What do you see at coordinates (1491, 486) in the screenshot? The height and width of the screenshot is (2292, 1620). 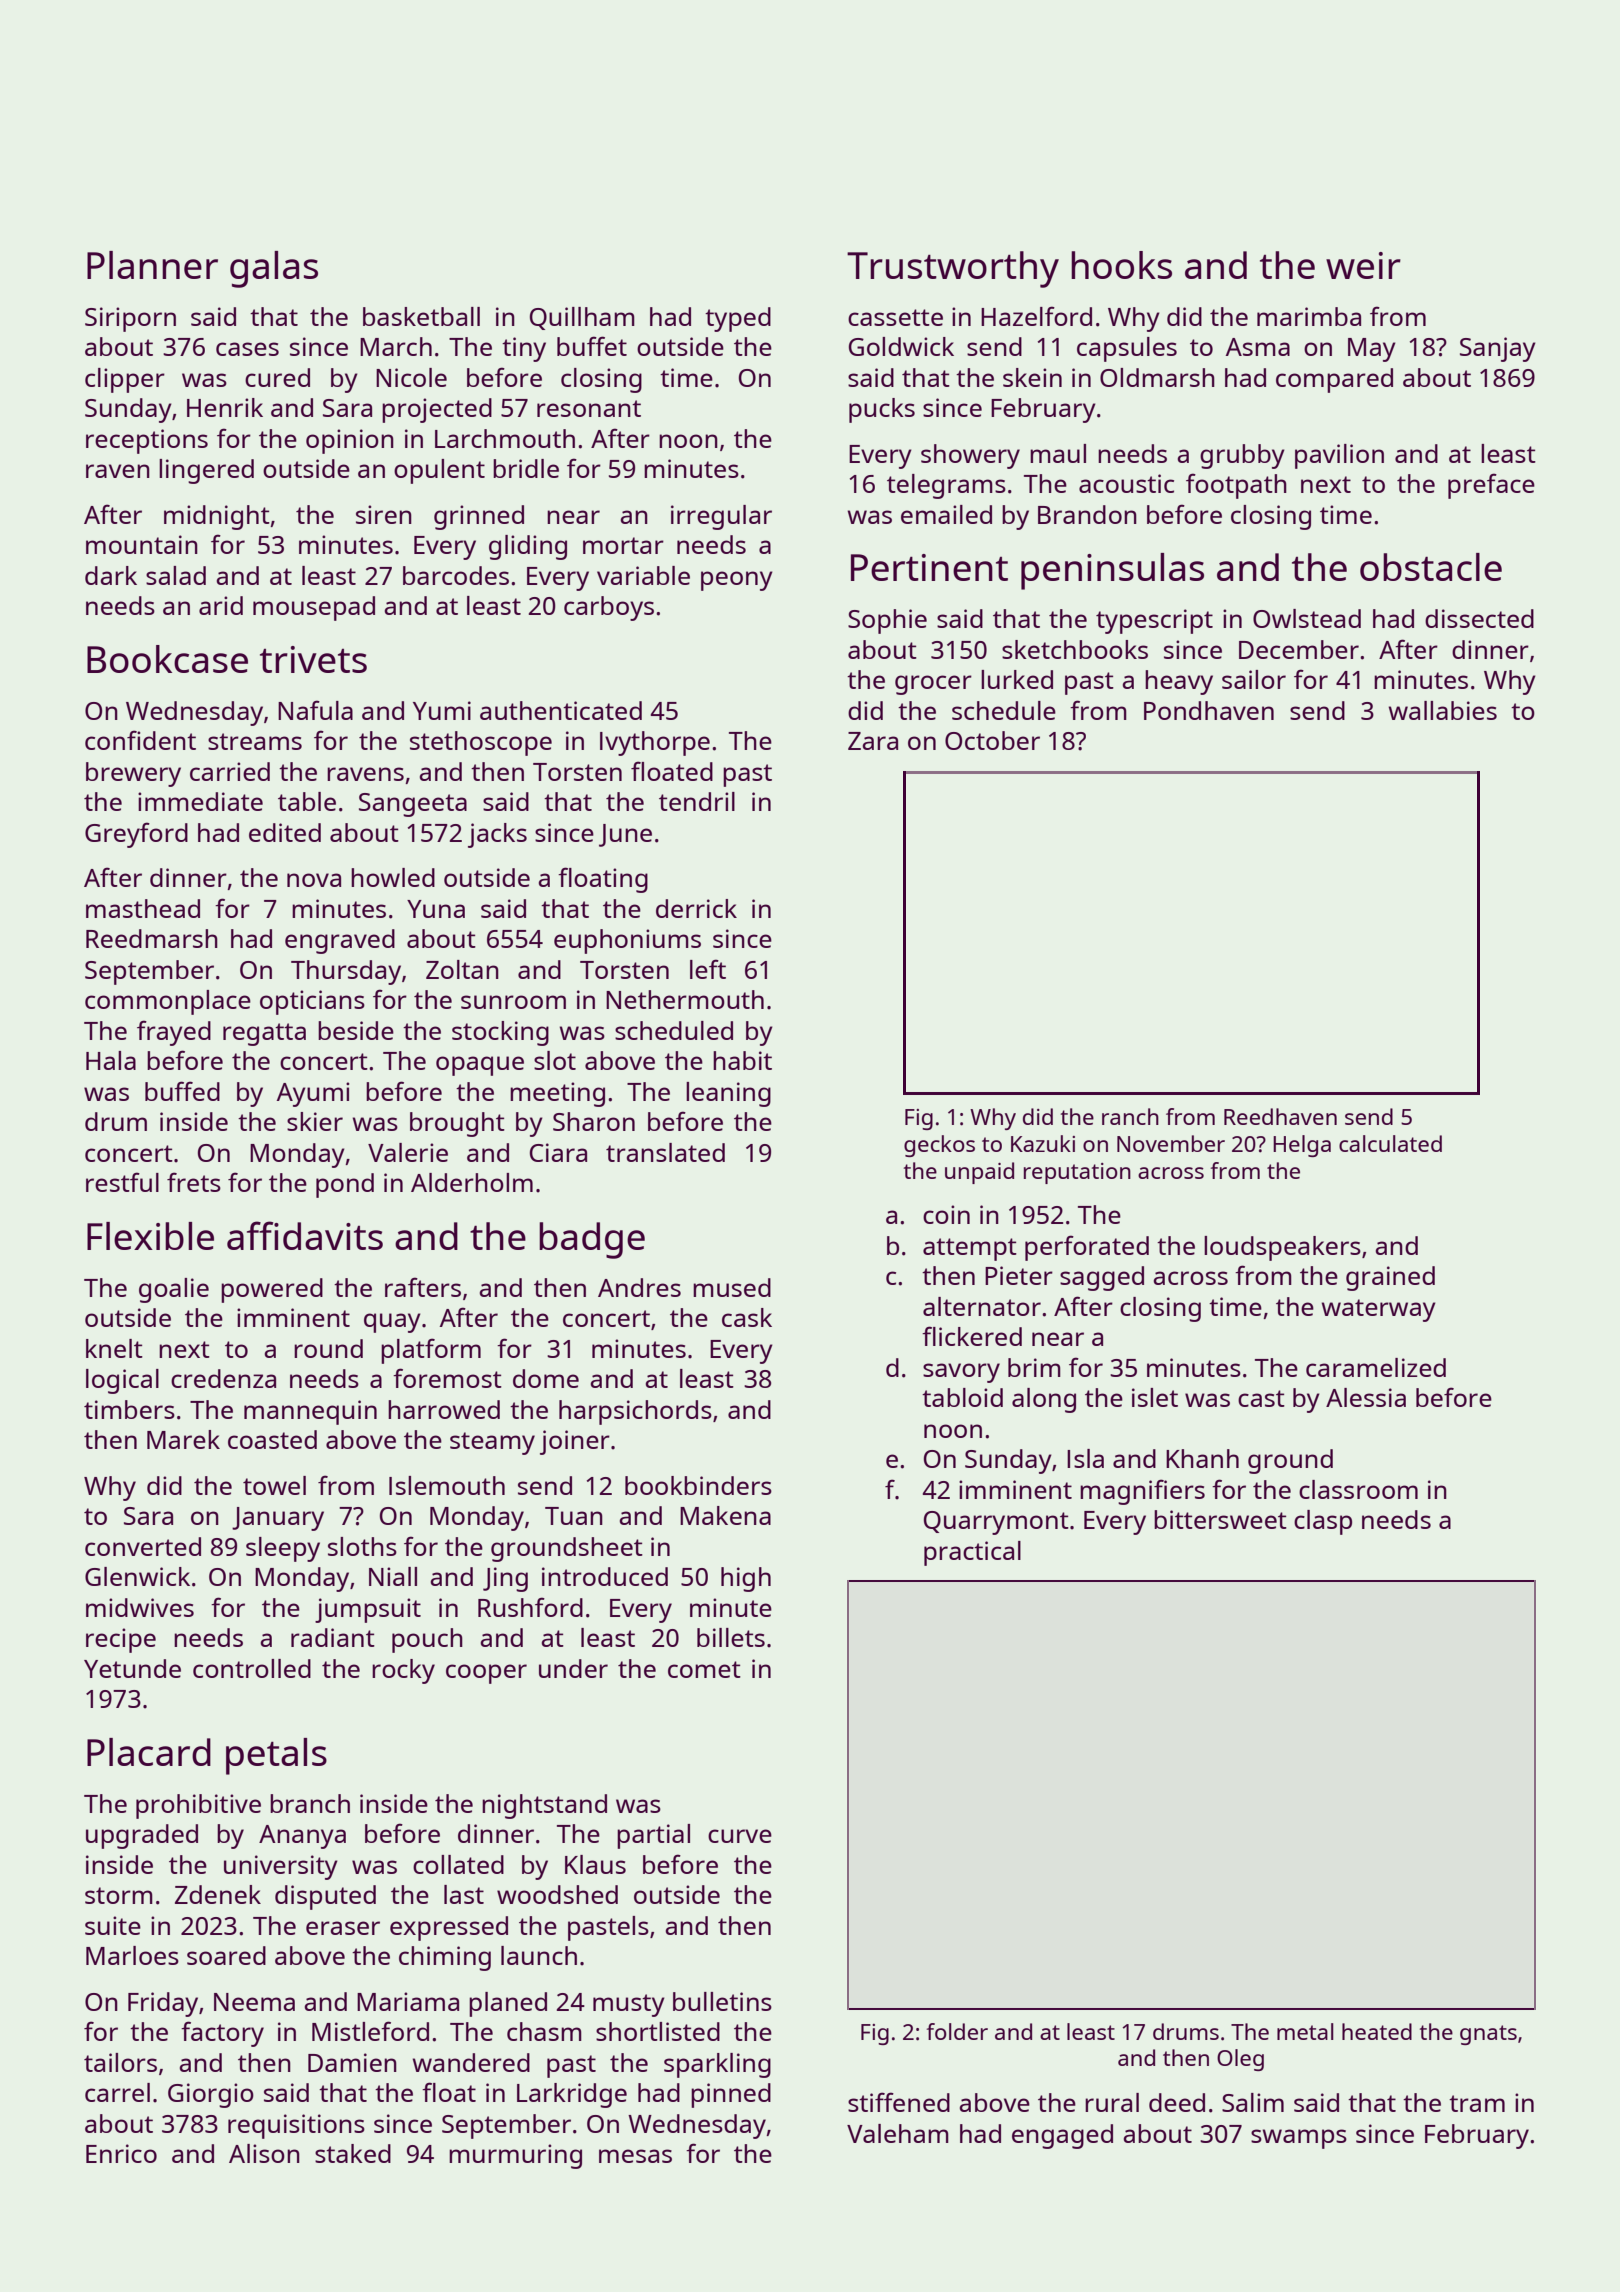 I see `preface` at bounding box center [1491, 486].
